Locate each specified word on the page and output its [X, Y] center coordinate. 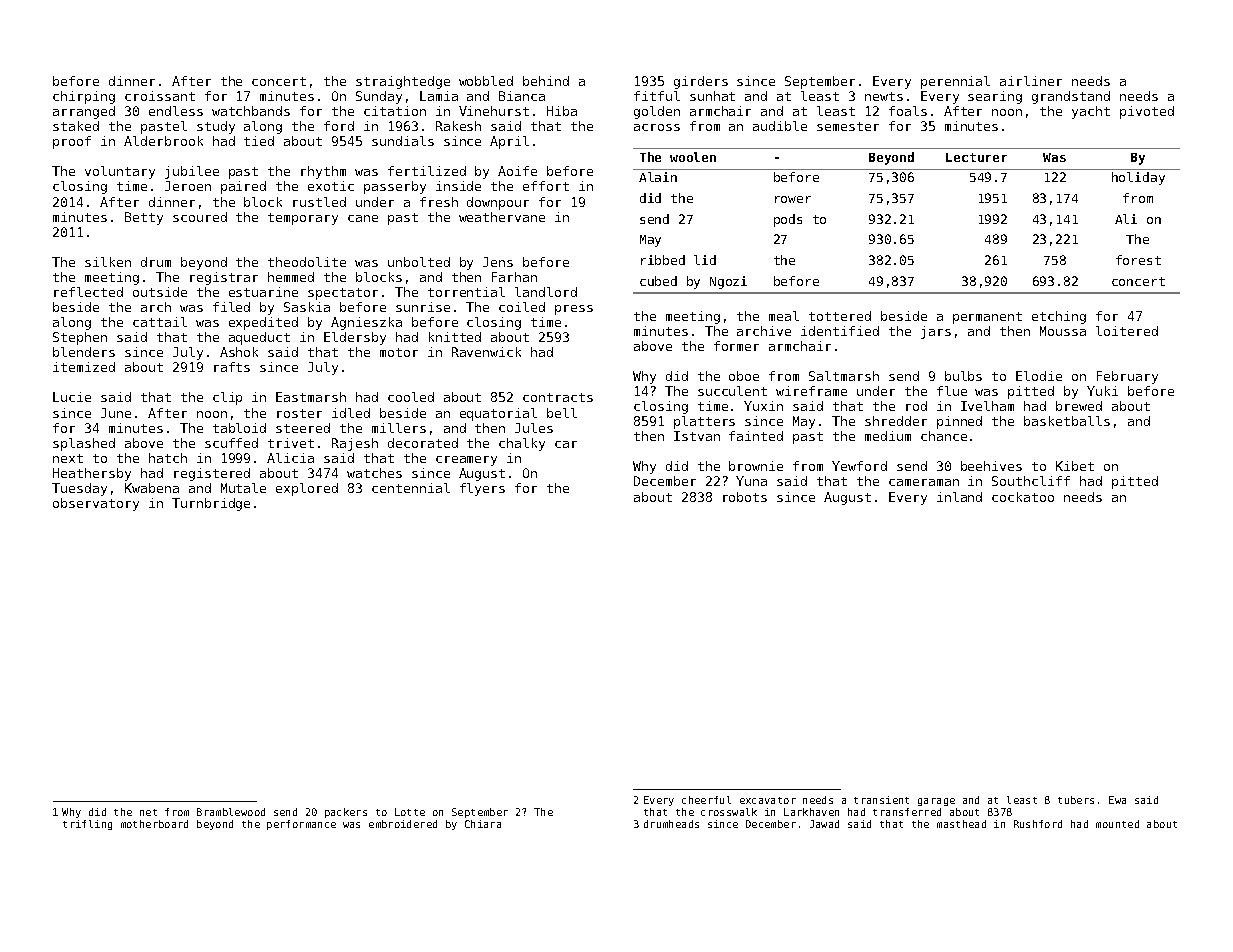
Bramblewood [231, 812]
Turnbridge [211, 504]
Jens [498, 262]
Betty [144, 218]
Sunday [379, 97]
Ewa [1117, 800]
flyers [482, 489]
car [566, 444]
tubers [1076, 800]
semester [848, 126]
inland [959, 497]
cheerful [706, 800]
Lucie [72, 397]
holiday [1138, 178]
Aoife [517, 171]
